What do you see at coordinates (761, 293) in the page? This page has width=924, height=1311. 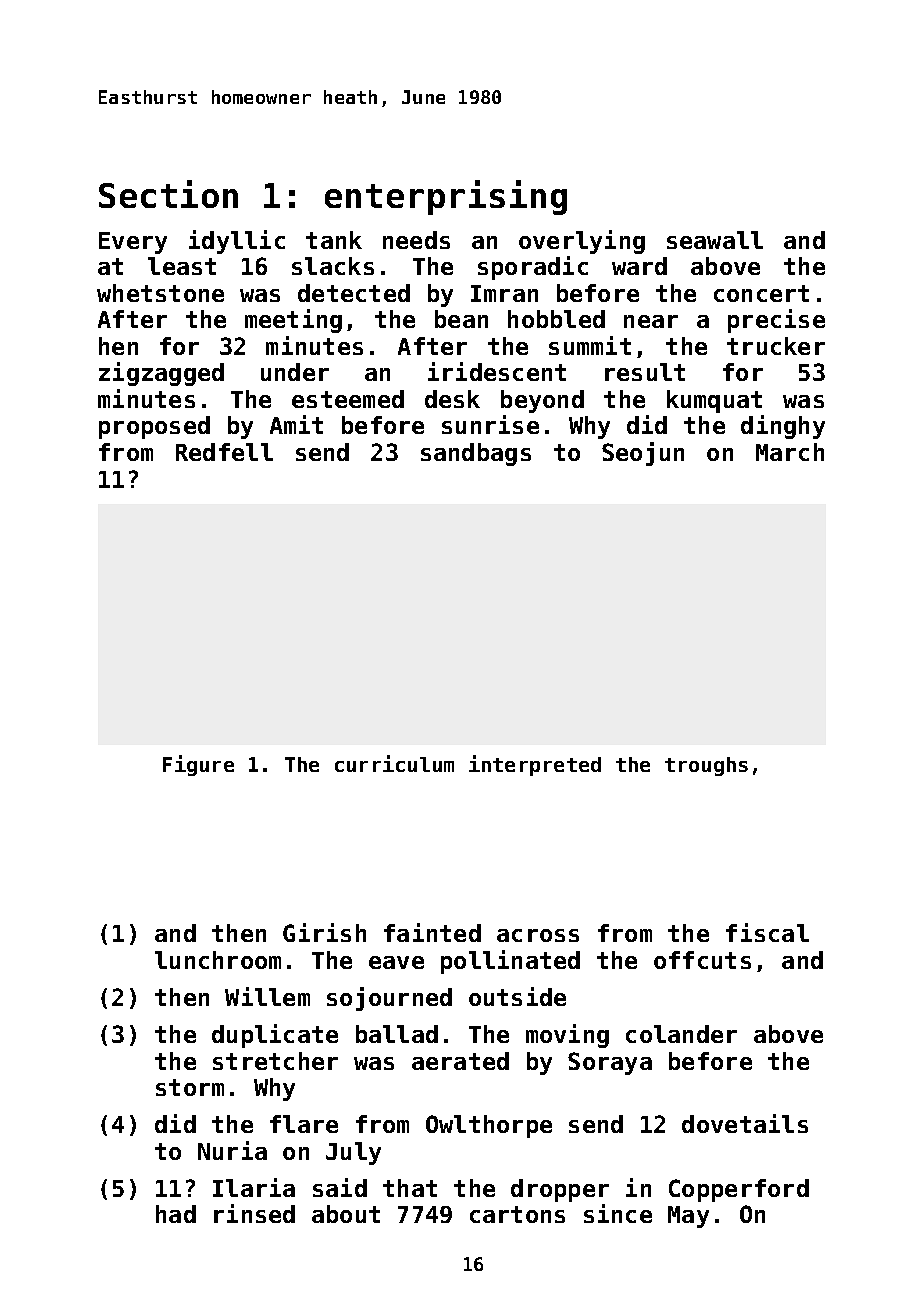 I see `concert` at bounding box center [761, 293].
